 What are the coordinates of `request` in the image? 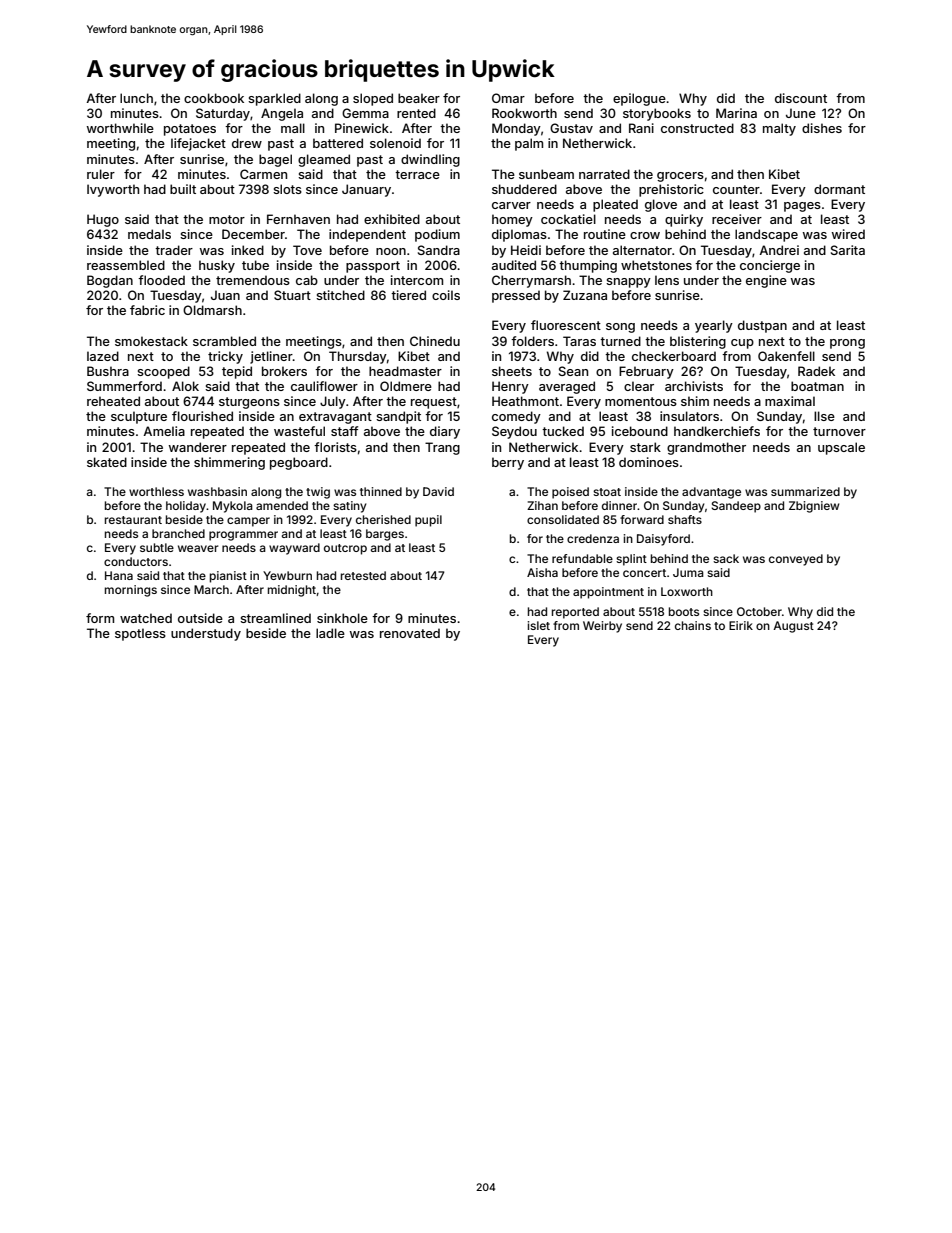 It's located at (434, 403).
